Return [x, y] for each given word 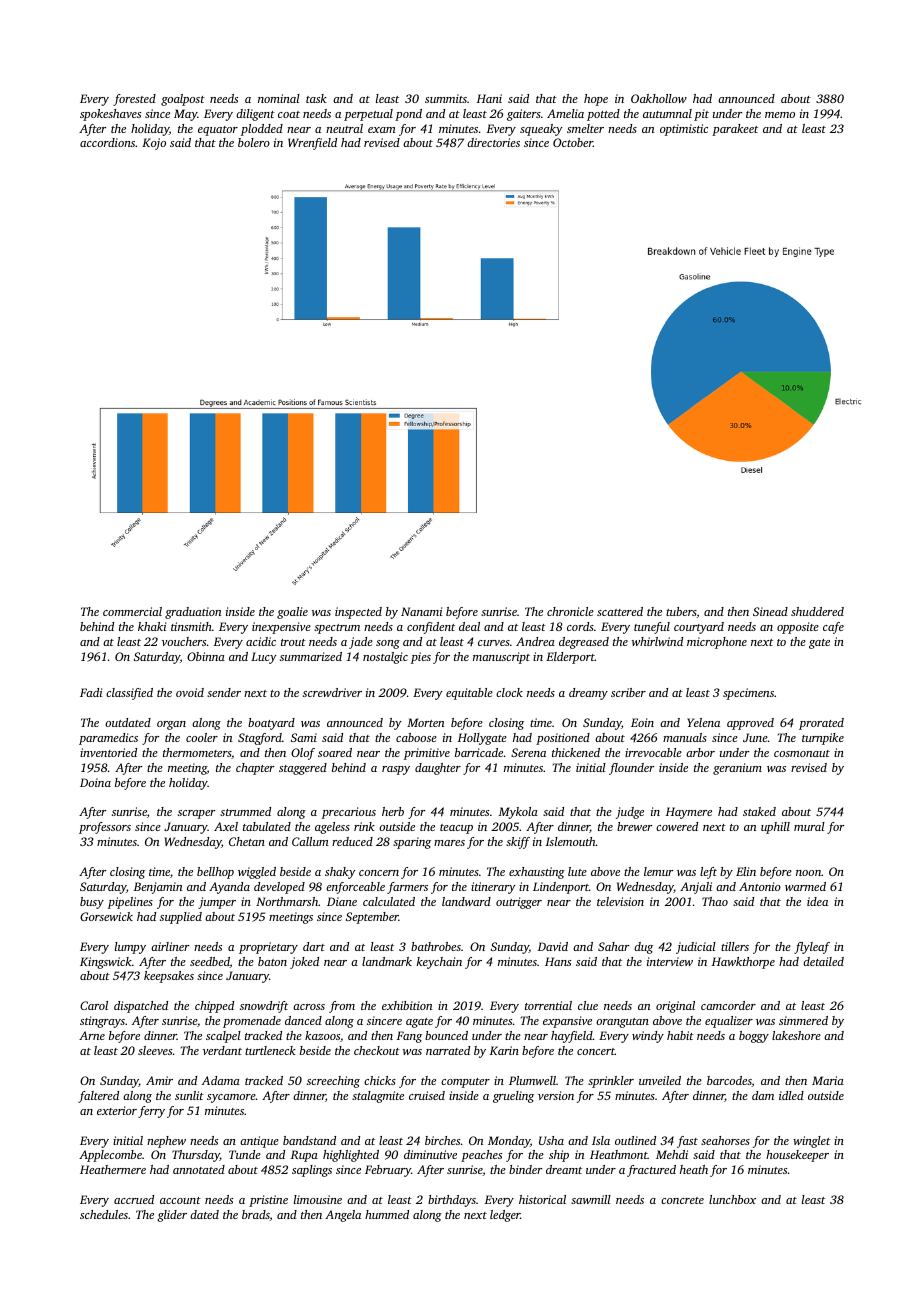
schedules [104, 1214]
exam [382, 130]
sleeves [155, 1050]
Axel [226, 826]
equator [218, 131]
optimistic [684, 130]
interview [670, 961]
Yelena [703, 722]
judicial [696, 948]
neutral [344, 128]
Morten [425, 722]
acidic [261, 641]
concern [379, 873]
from [342, 1007]
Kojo [154, 144]
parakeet [735, 130]
